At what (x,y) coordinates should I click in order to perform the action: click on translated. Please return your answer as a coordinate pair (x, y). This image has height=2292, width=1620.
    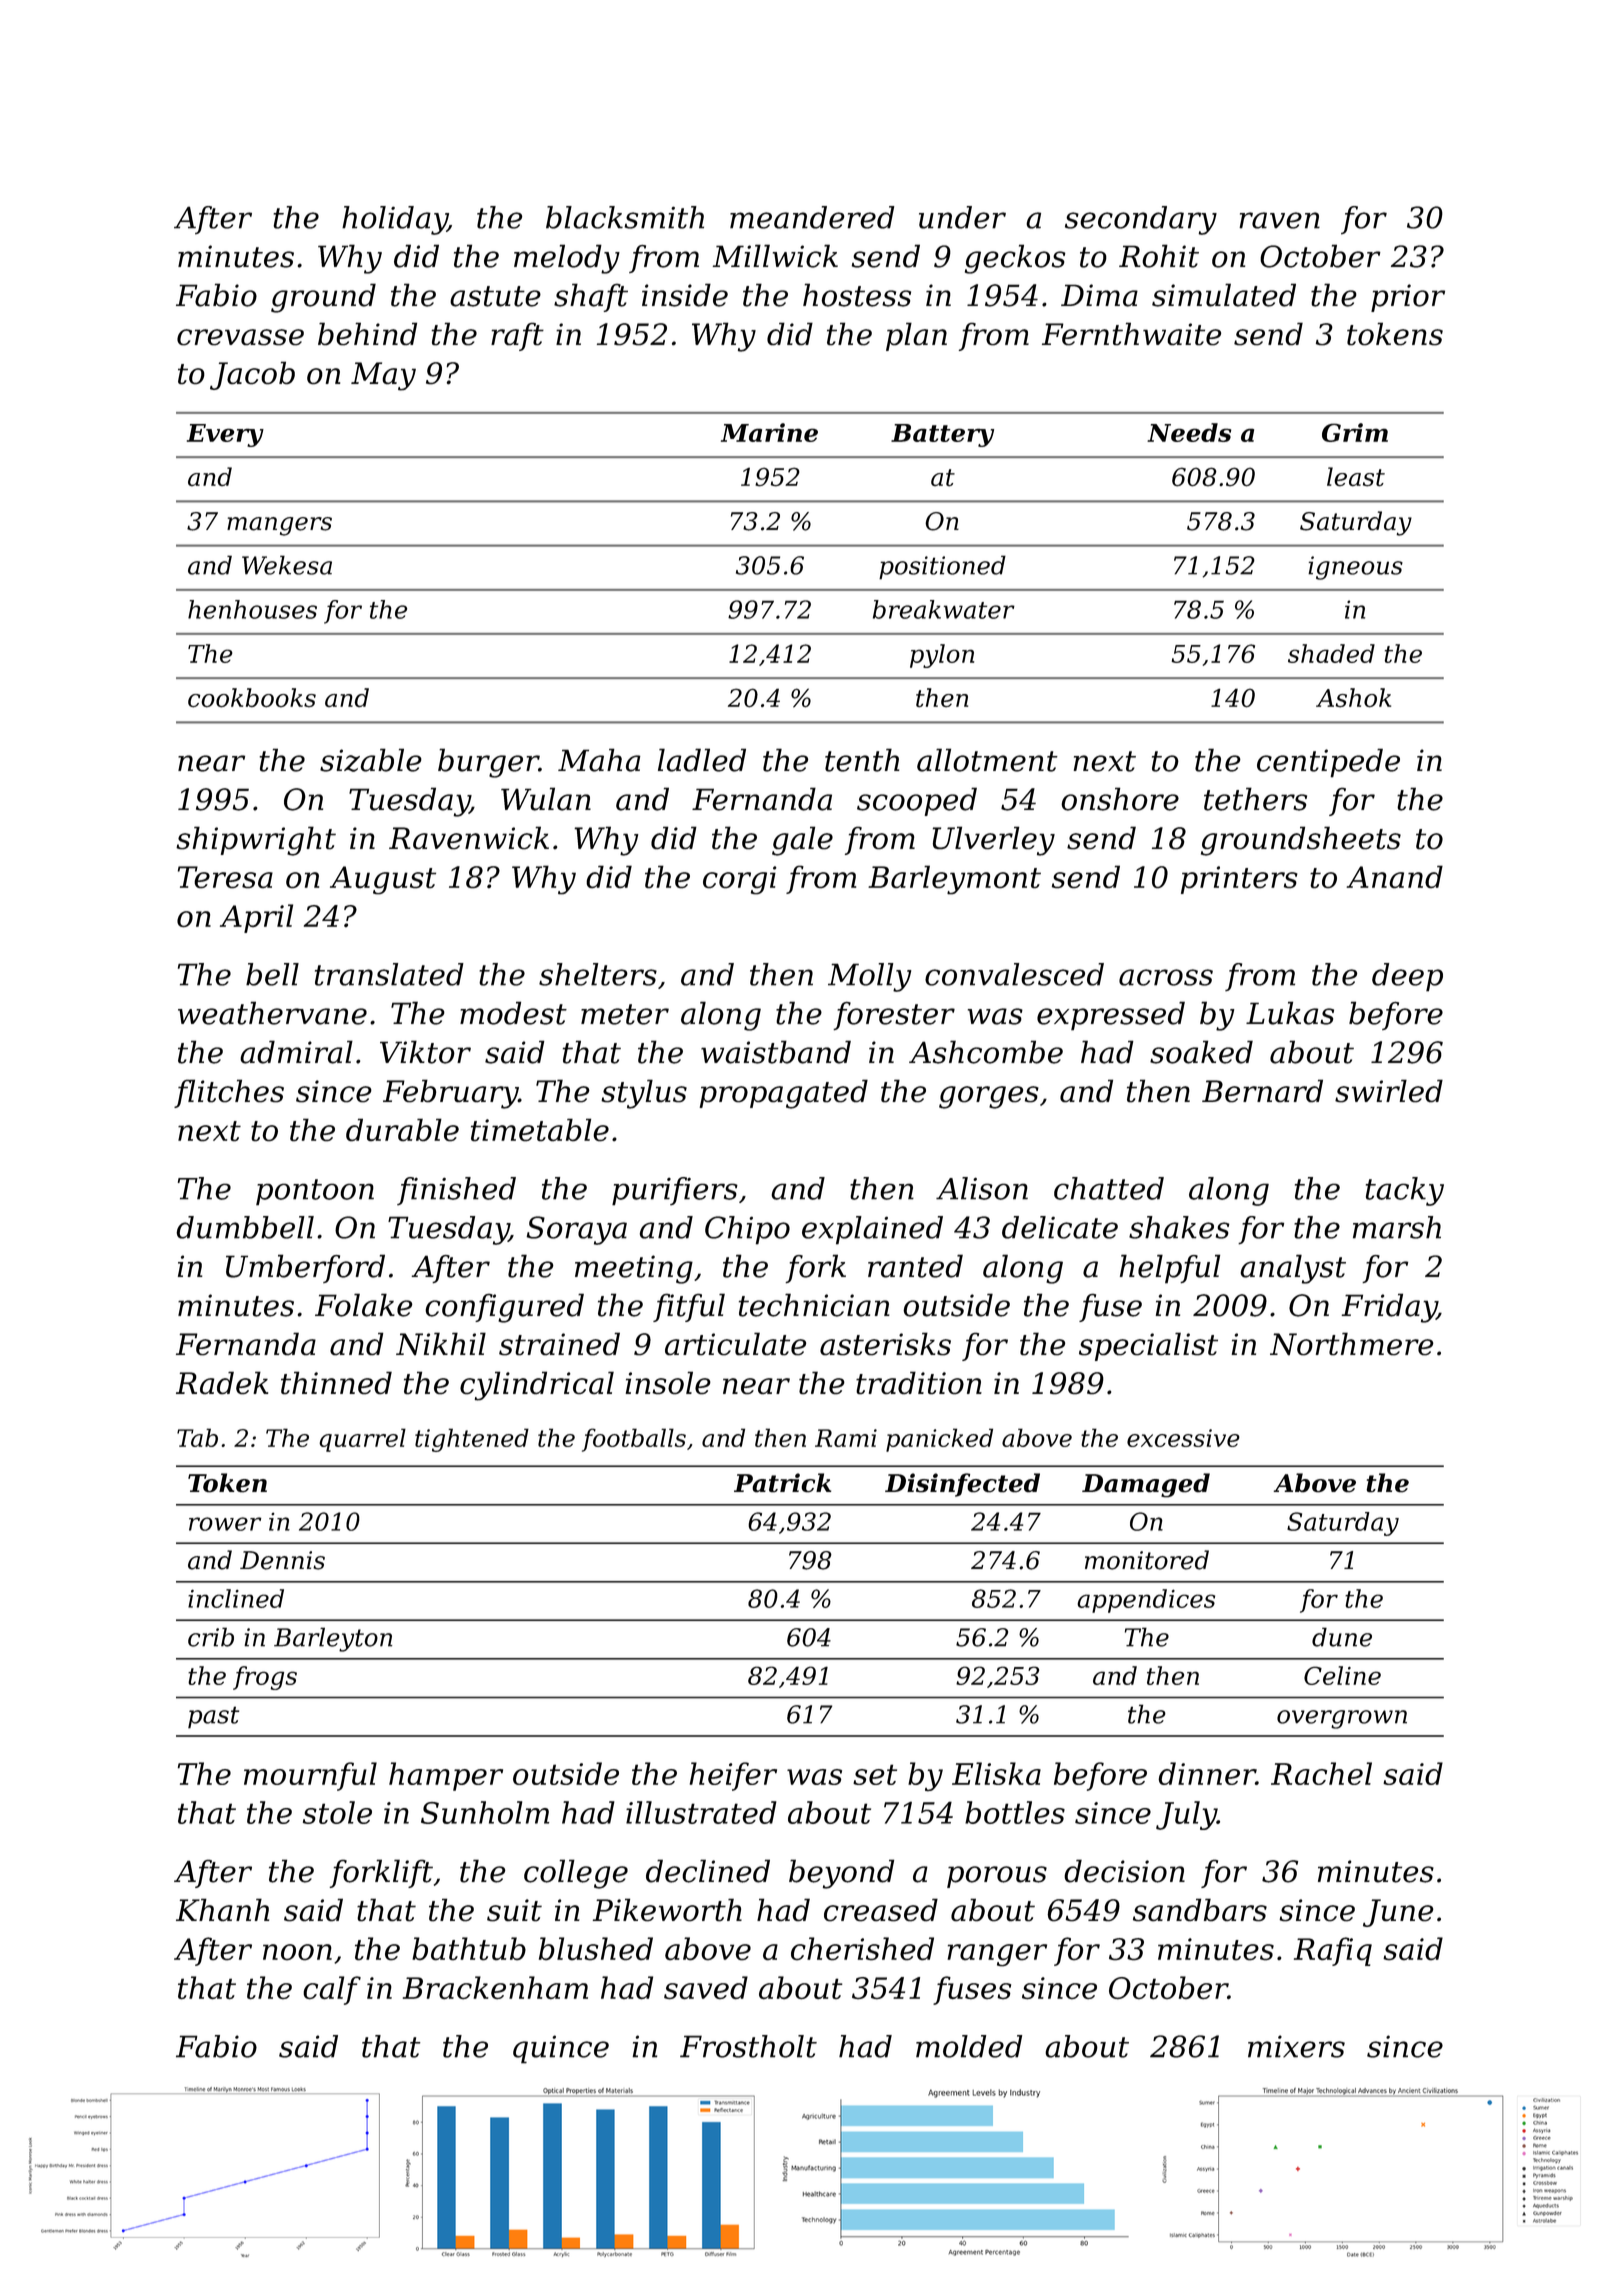
    Looking at the image, I should click on (389, 974).
